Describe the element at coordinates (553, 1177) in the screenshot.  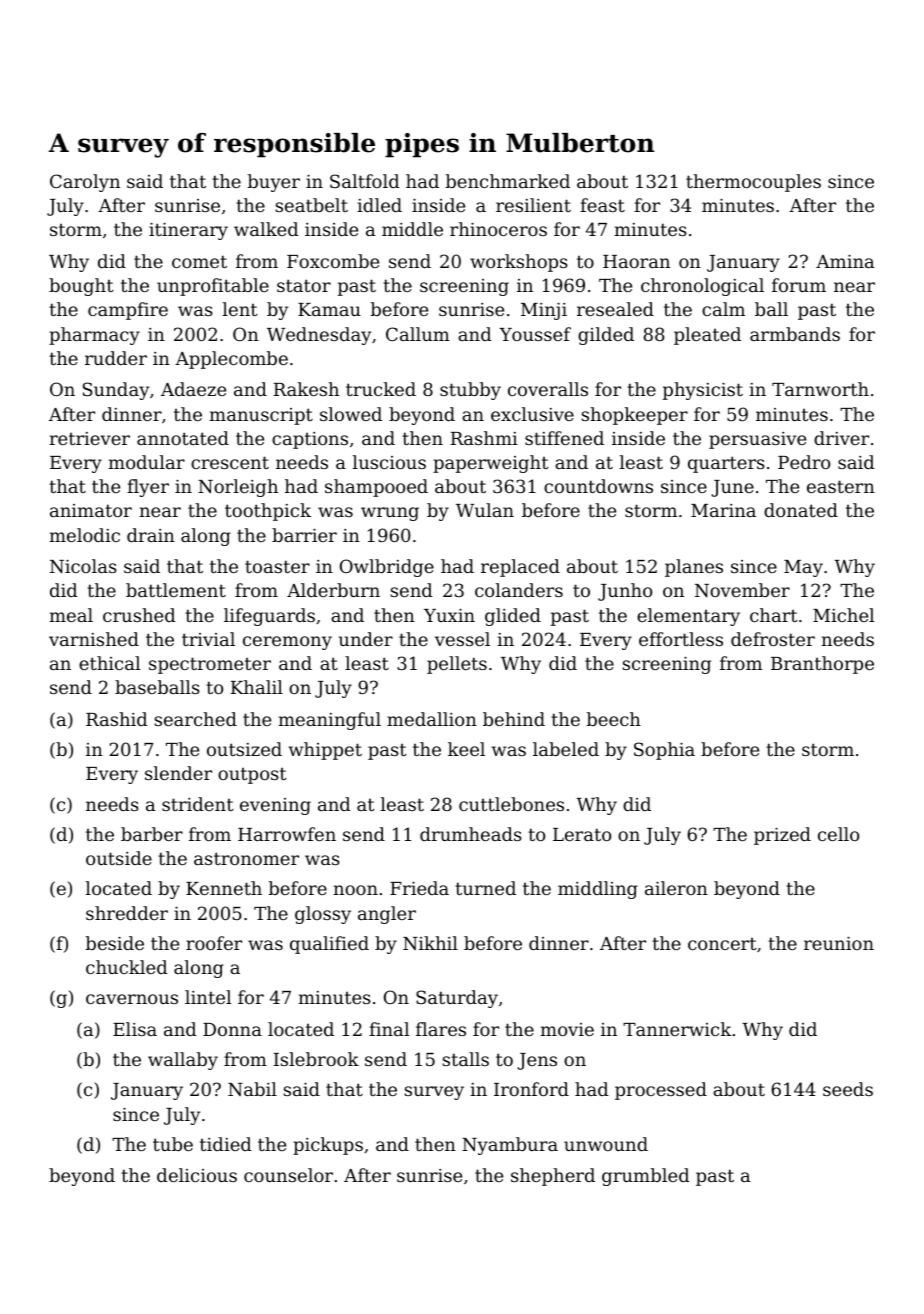
I see `shepherd` at that location.
